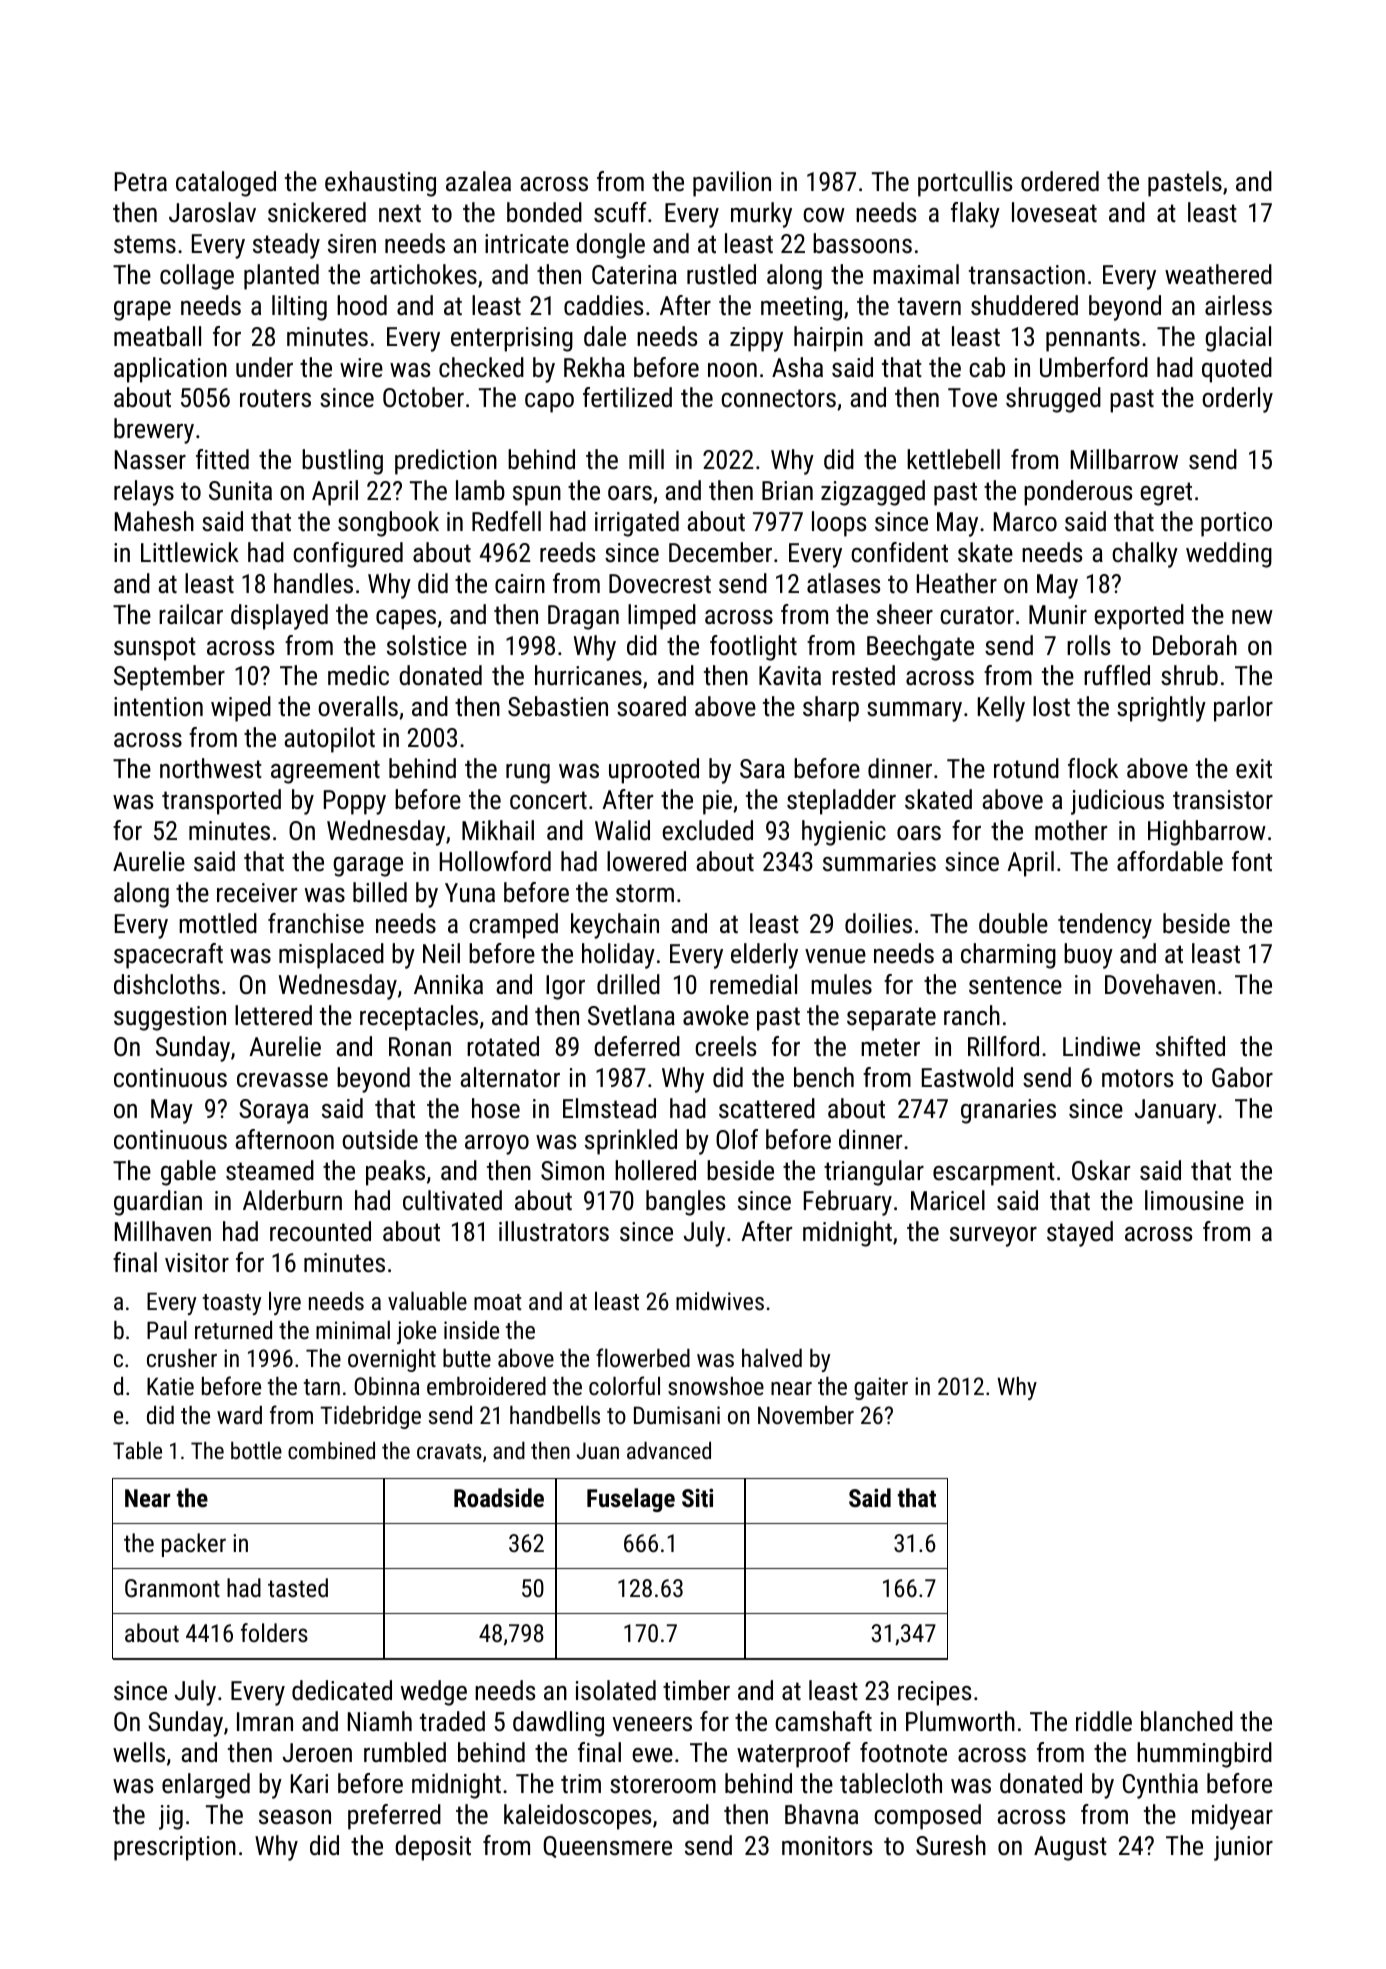 This document has width=1386, height=1969. What do you see at coordinates (878, 923) in the document?
I see `doilies` at bounding box center [878, 923].
